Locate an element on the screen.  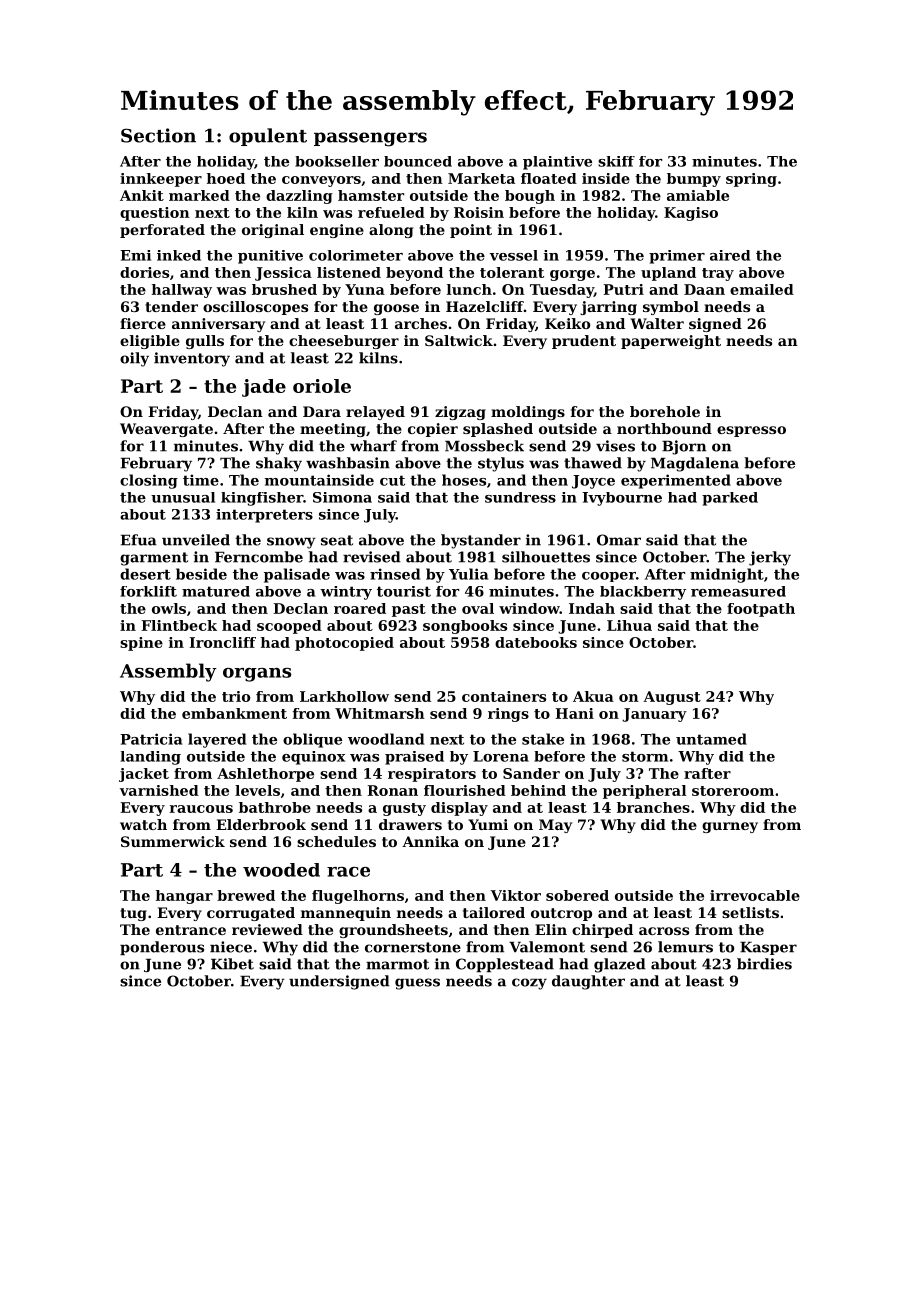
spine is located at coordinates (141, 644).
